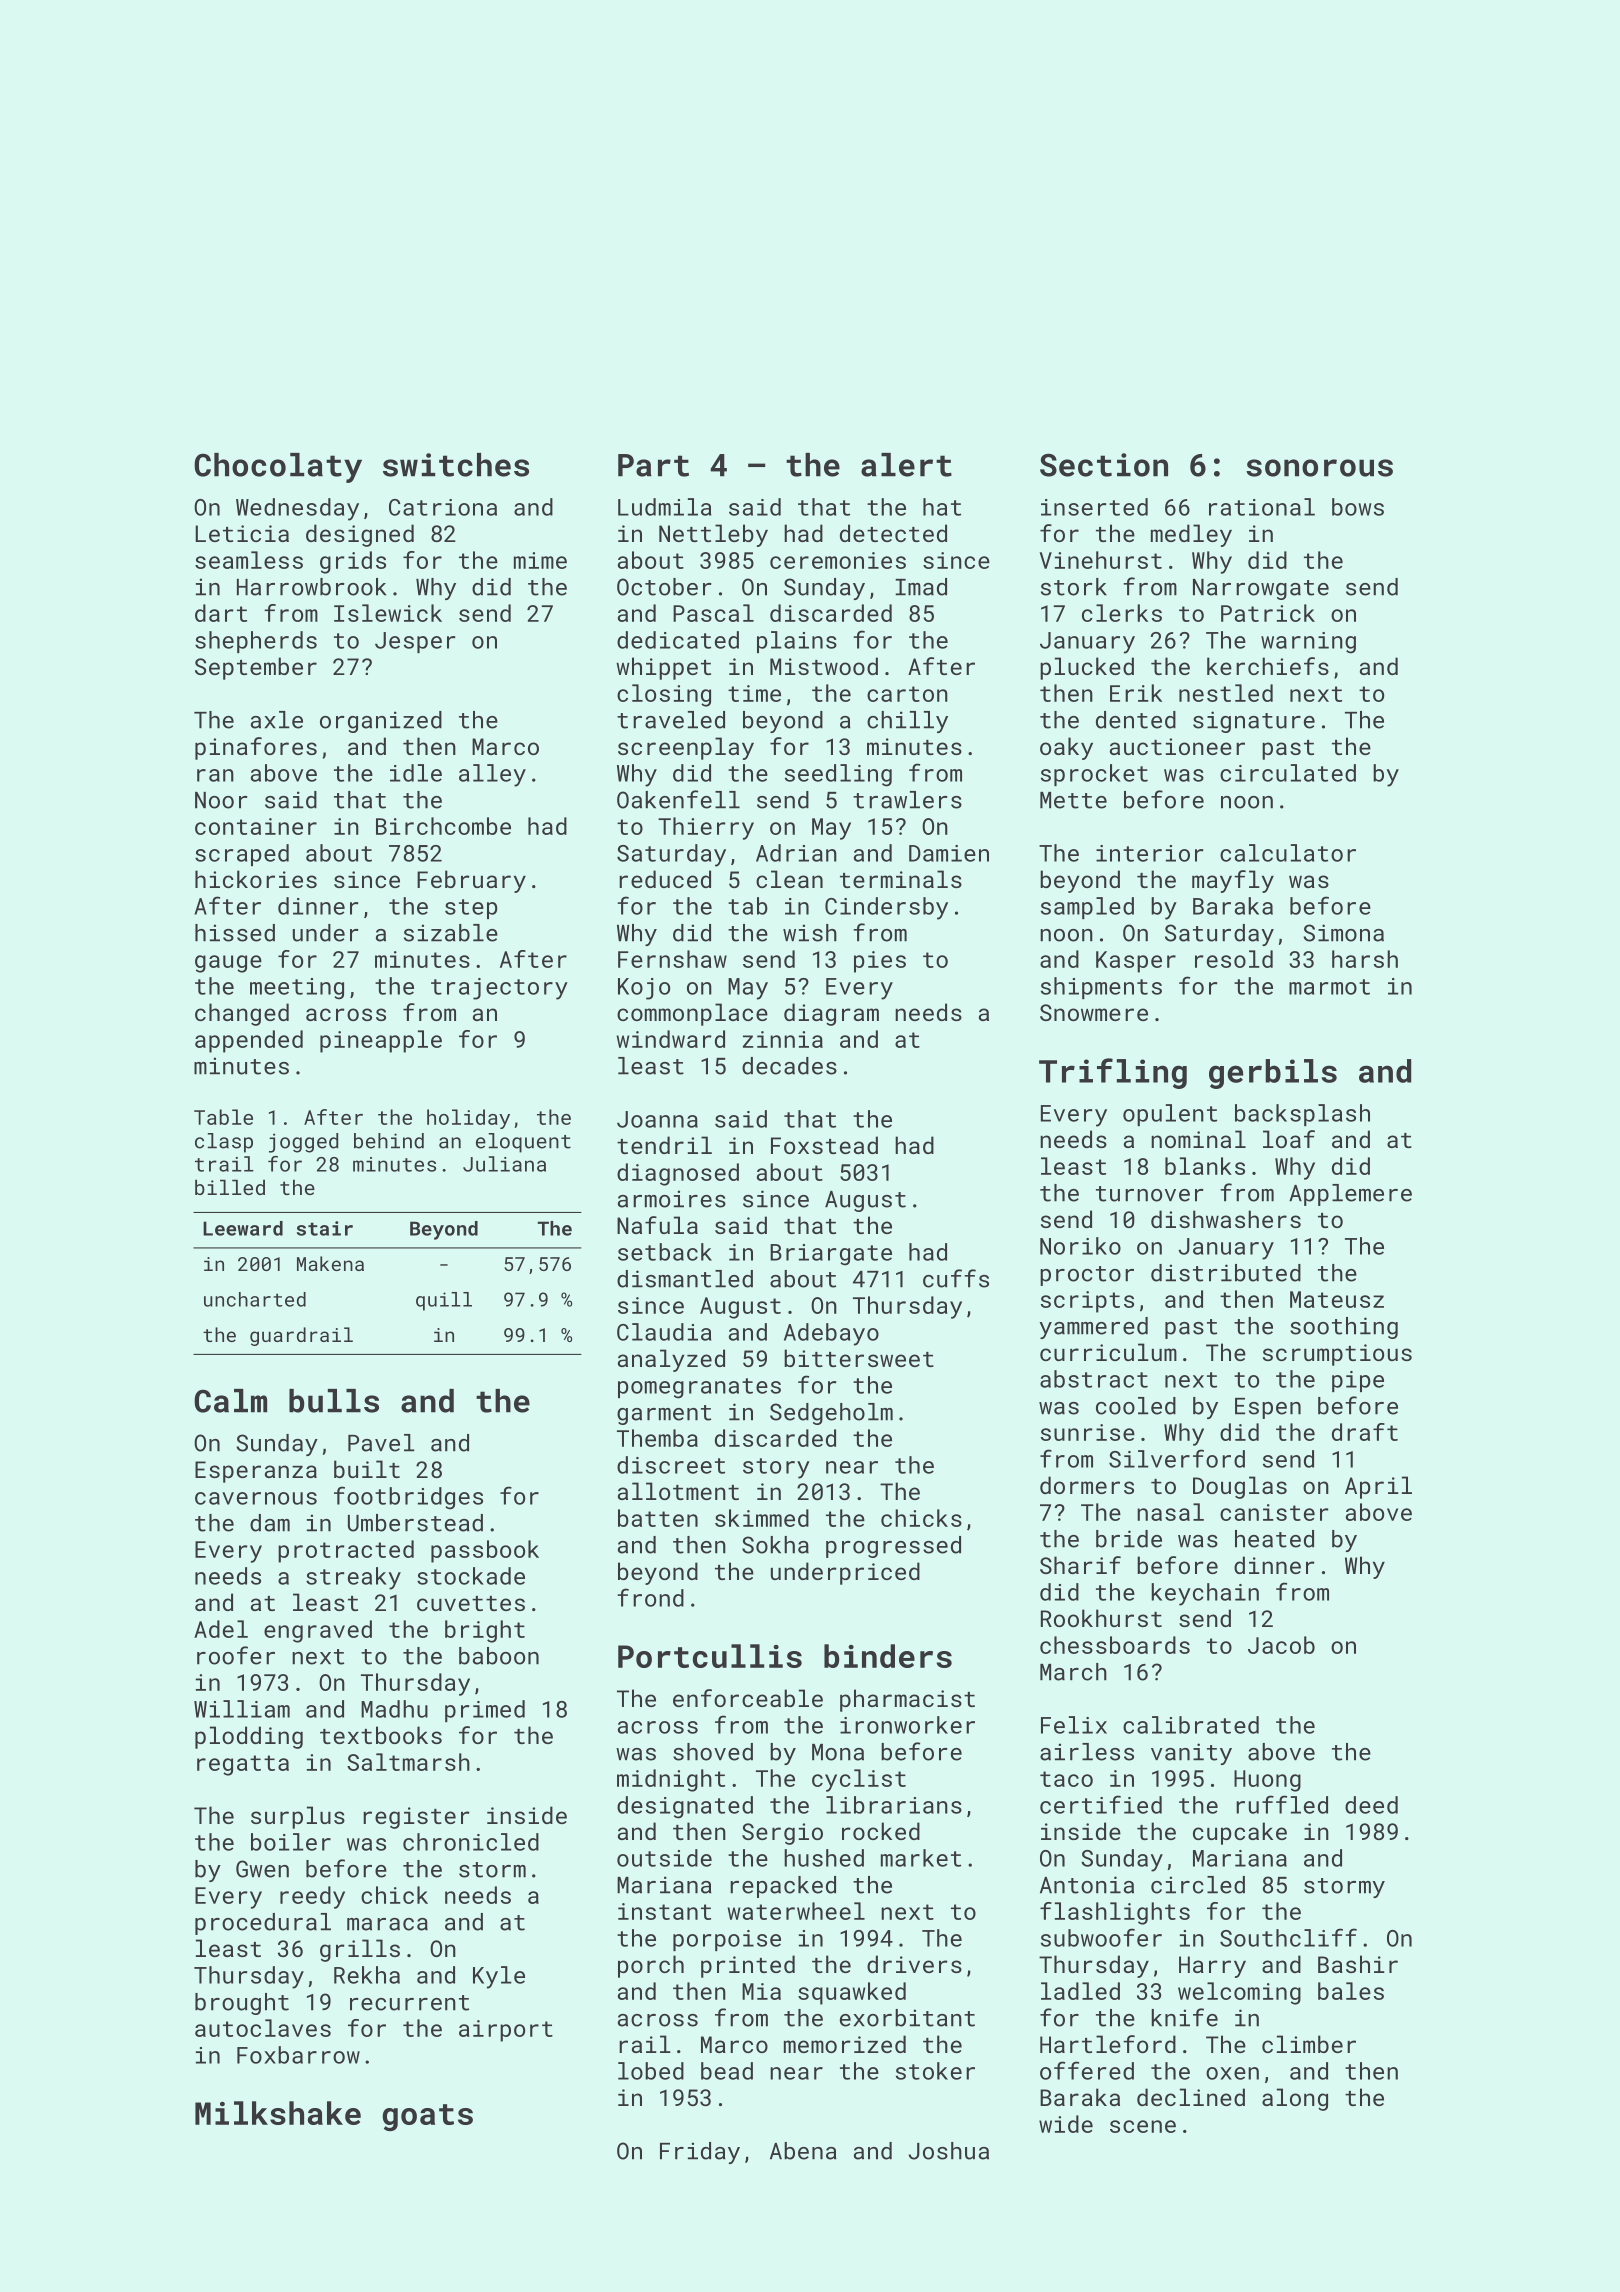 This screenshot has height=2292, width=1620. What do you see at coordinates (1309, 2044) in the screenshot?
I see `climber` at bounding box center [1309, 2044].
